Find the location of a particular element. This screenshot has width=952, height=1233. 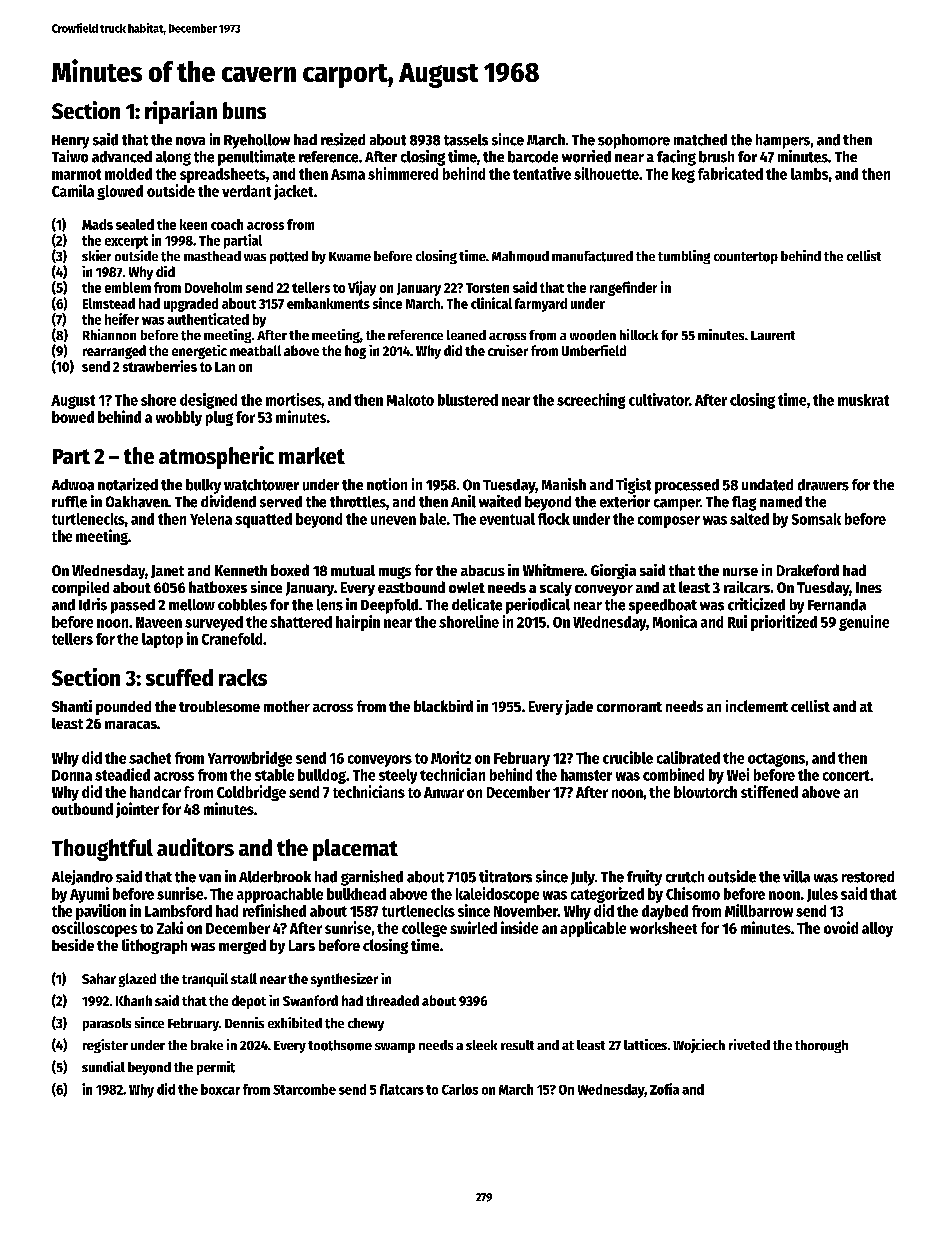

farmyard is located at coordinates (541, 305).
